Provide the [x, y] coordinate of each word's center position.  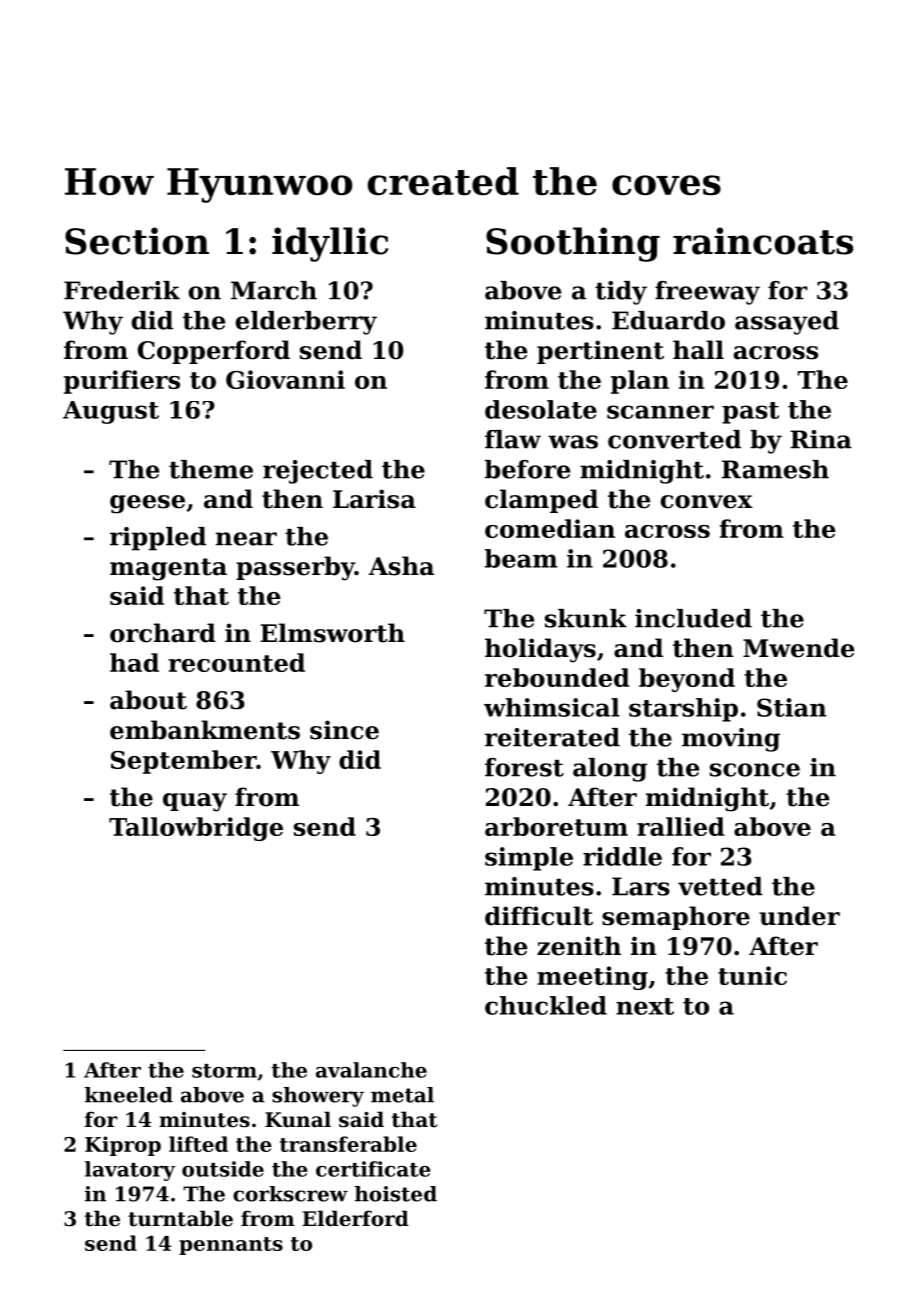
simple [529, 859]
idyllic [330, 244]
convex [707, 502]
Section [137, 241]
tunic [752, 975]
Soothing [573, 244]
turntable [180, 1218]
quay [195, 802]
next [645, 1006]
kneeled [129, 1095]
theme [211, 469]
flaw [513, 439]
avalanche [371, 1070]
